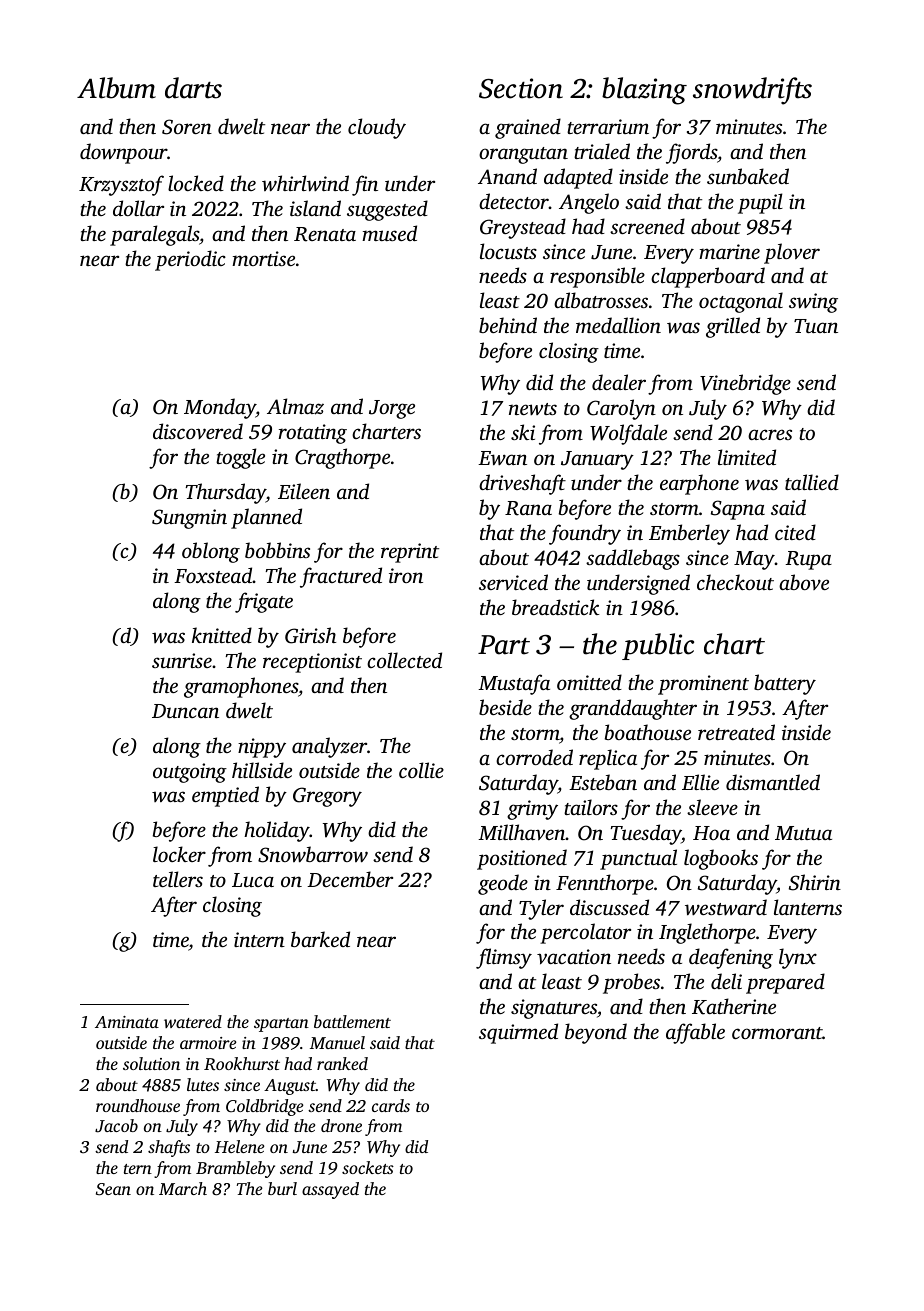 Image resolution: width=924 pixels, height=1311 pixels. What do you see at coordinates (638, 859) in the screenshot?
I see `punctual` at bounding box center [638, 859].
